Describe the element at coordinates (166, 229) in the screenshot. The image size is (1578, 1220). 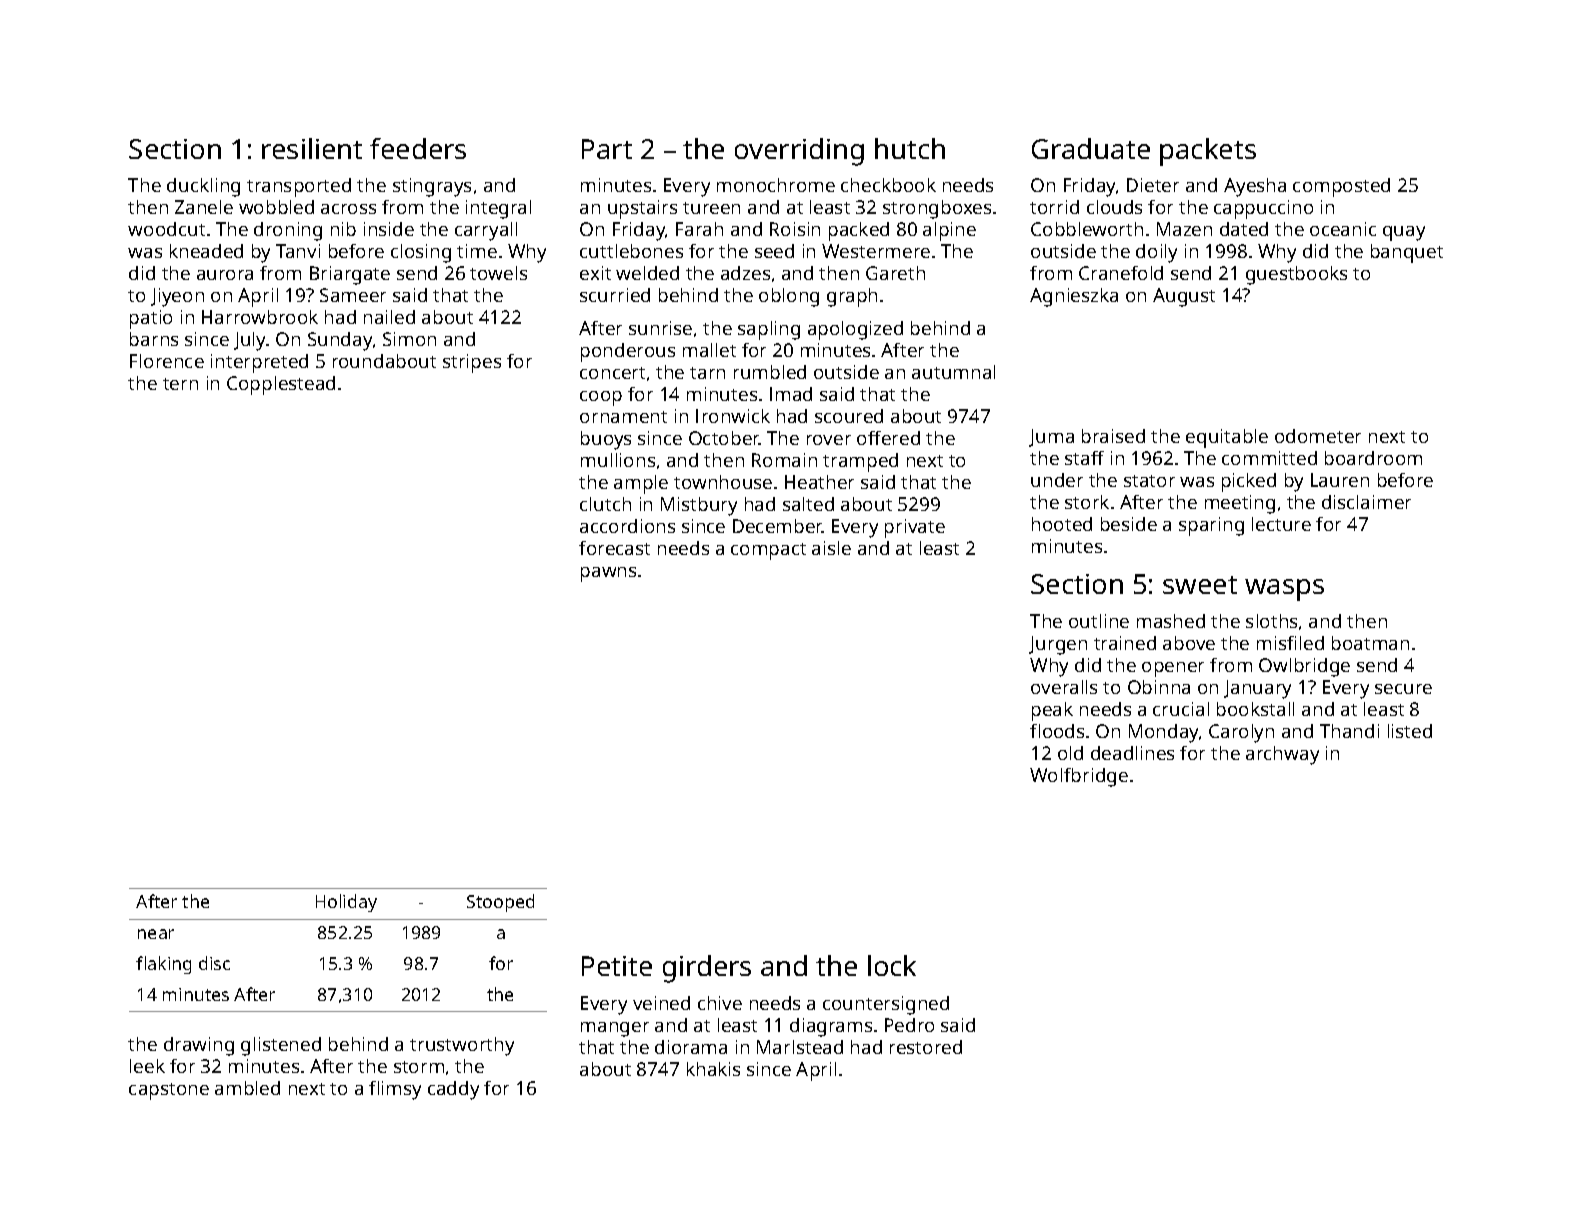
I see `woodcut` at that location.
